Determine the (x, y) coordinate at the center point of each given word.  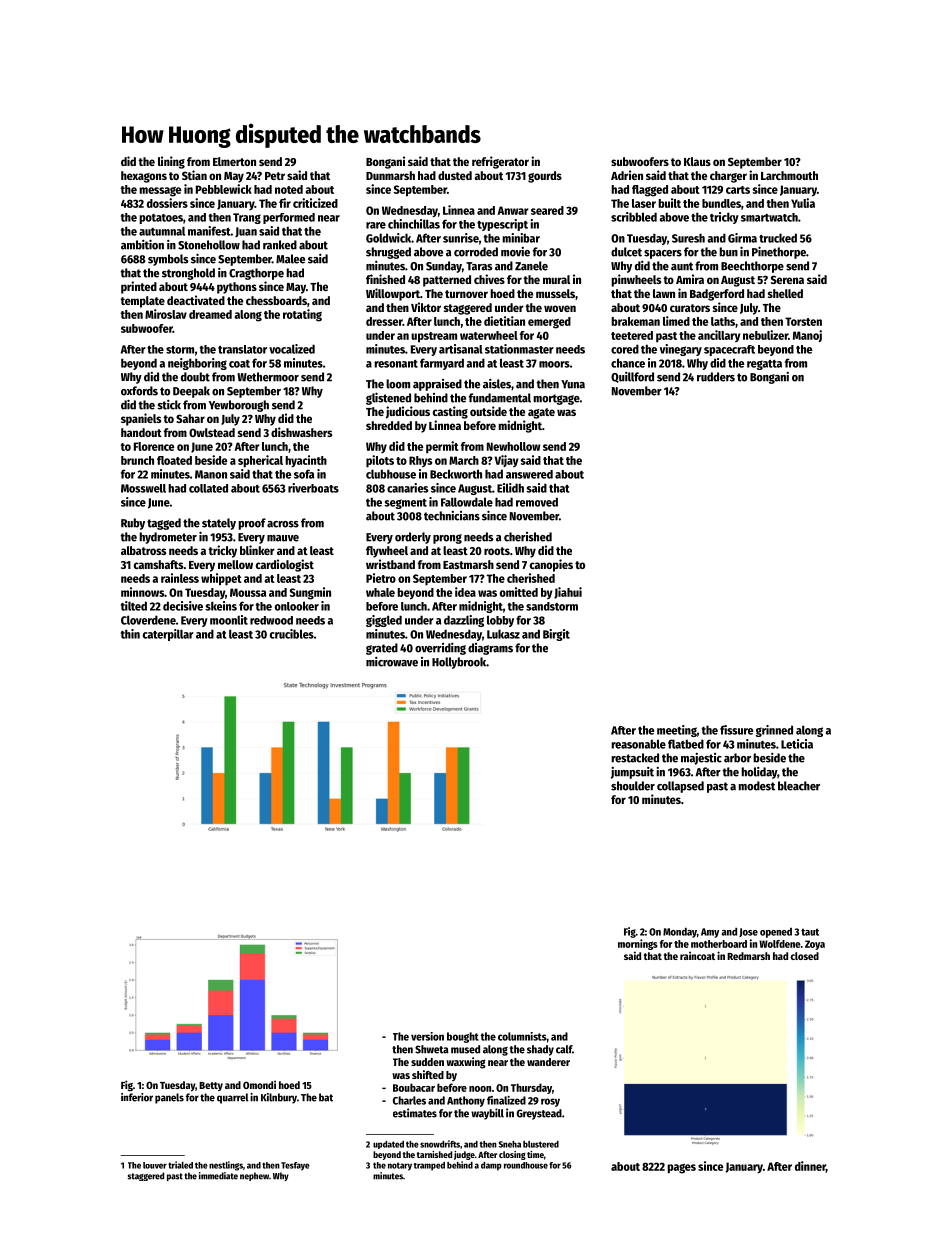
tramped (429, 1166)
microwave (392, 662)
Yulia (803, 203)
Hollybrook (459, 663)
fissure (736, 730)
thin (130, 634)
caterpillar (168, 635)
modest (756, 786)
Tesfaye (295, 1166)
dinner (810, 1167)
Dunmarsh (390, 175)
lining (171, 162)
